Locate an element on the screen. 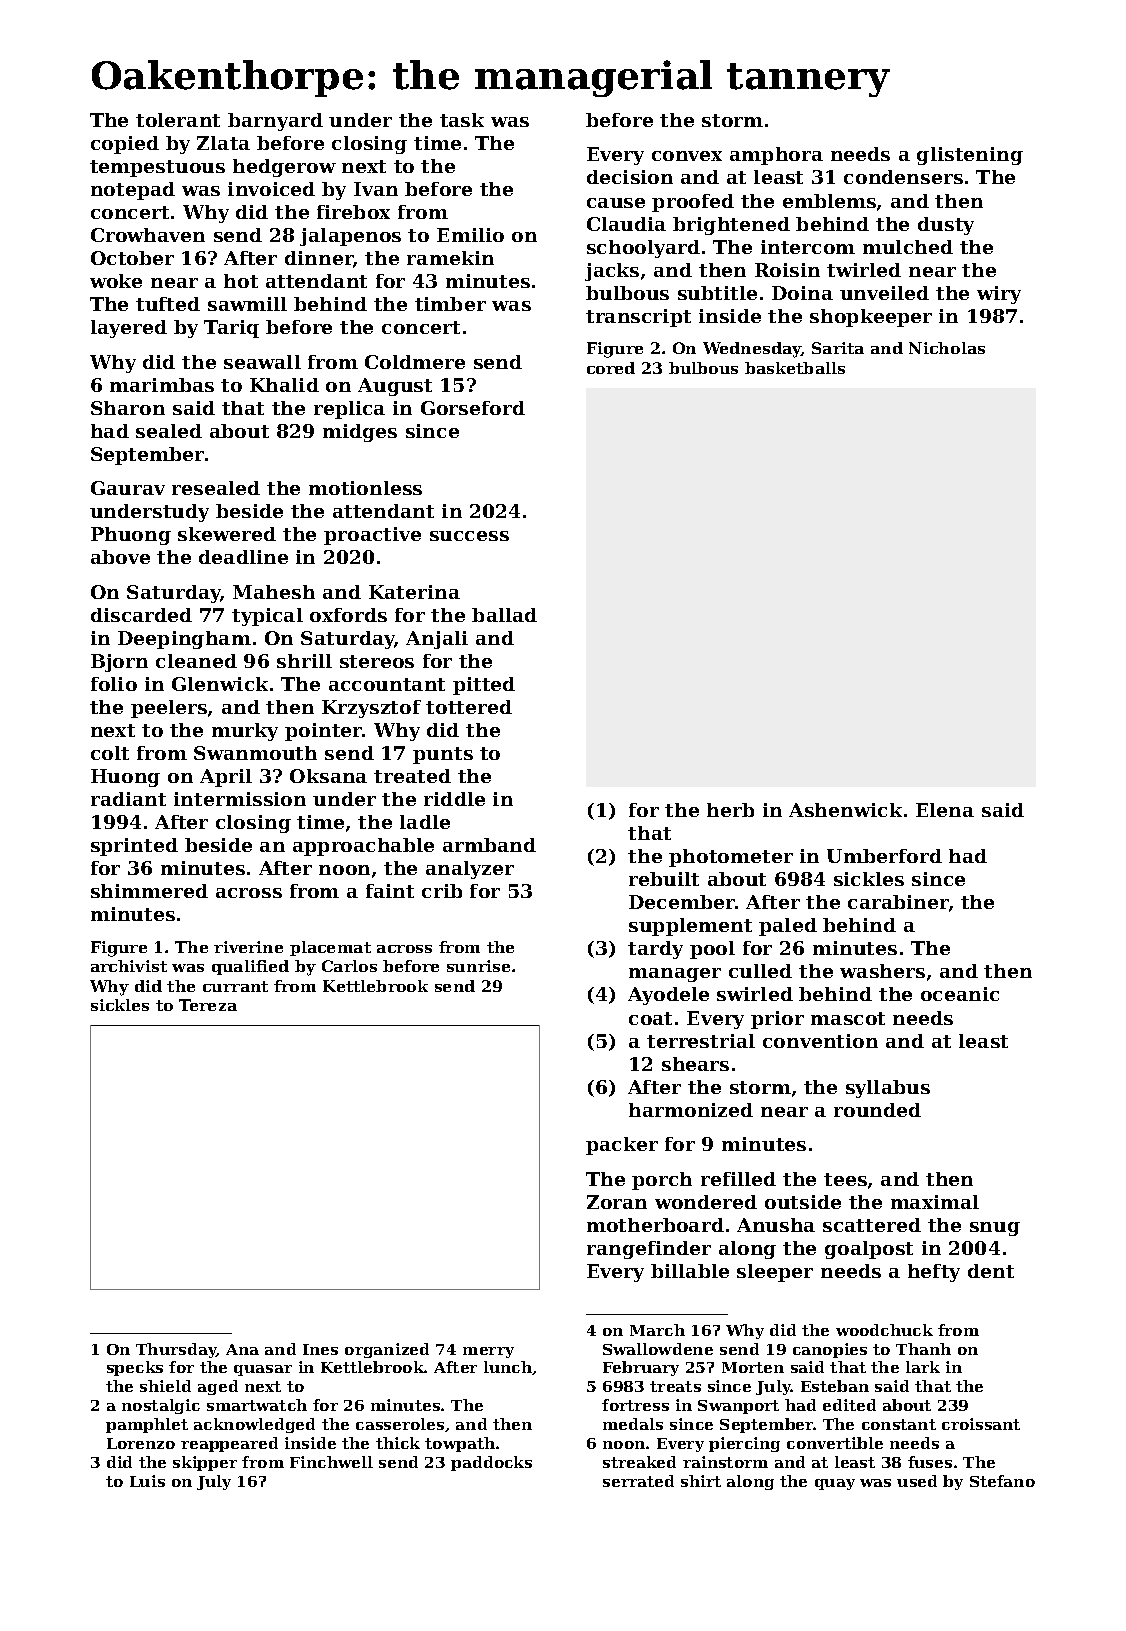  armband is located at coordinates (489, 845).
